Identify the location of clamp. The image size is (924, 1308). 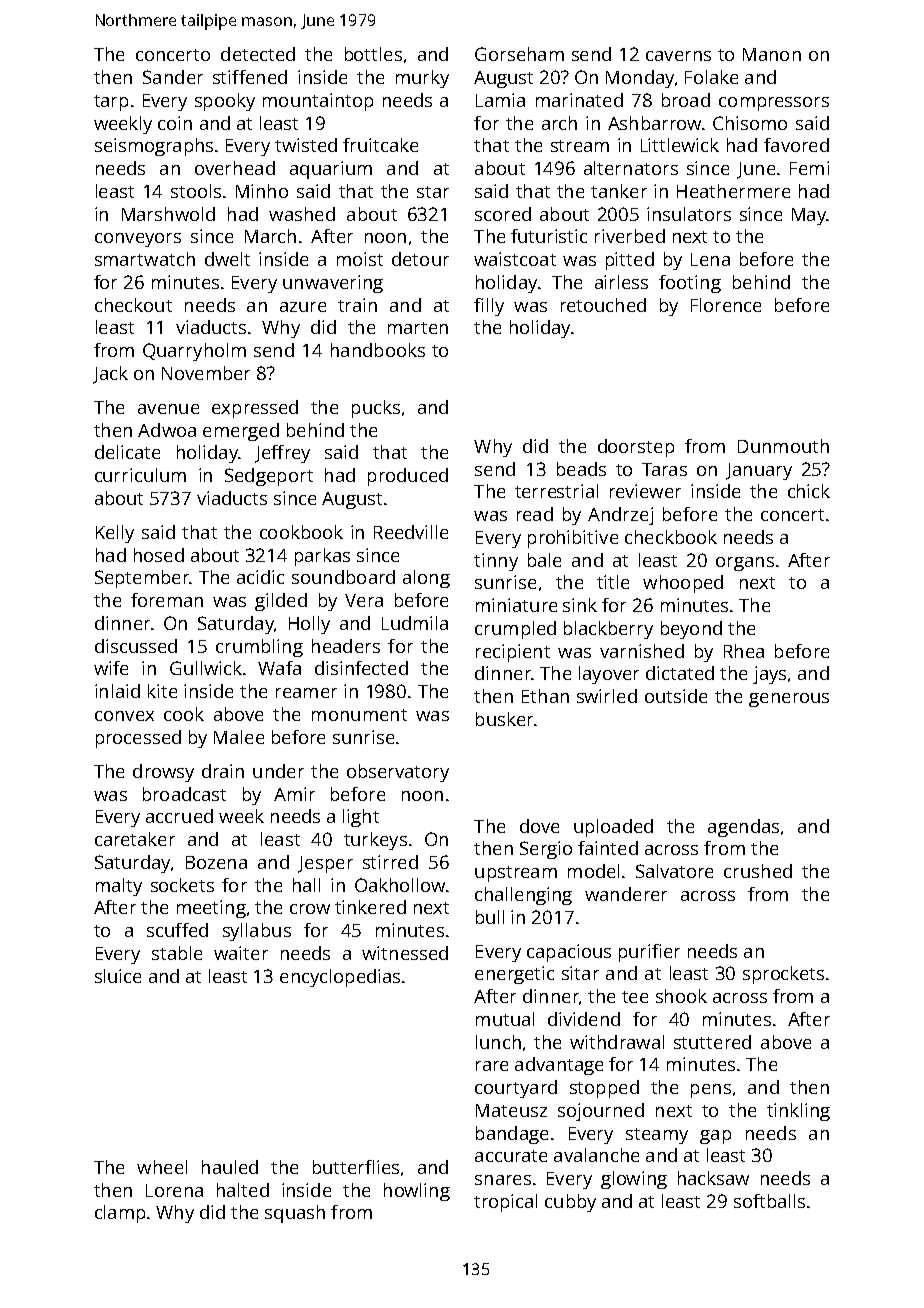
(120, 1214).
